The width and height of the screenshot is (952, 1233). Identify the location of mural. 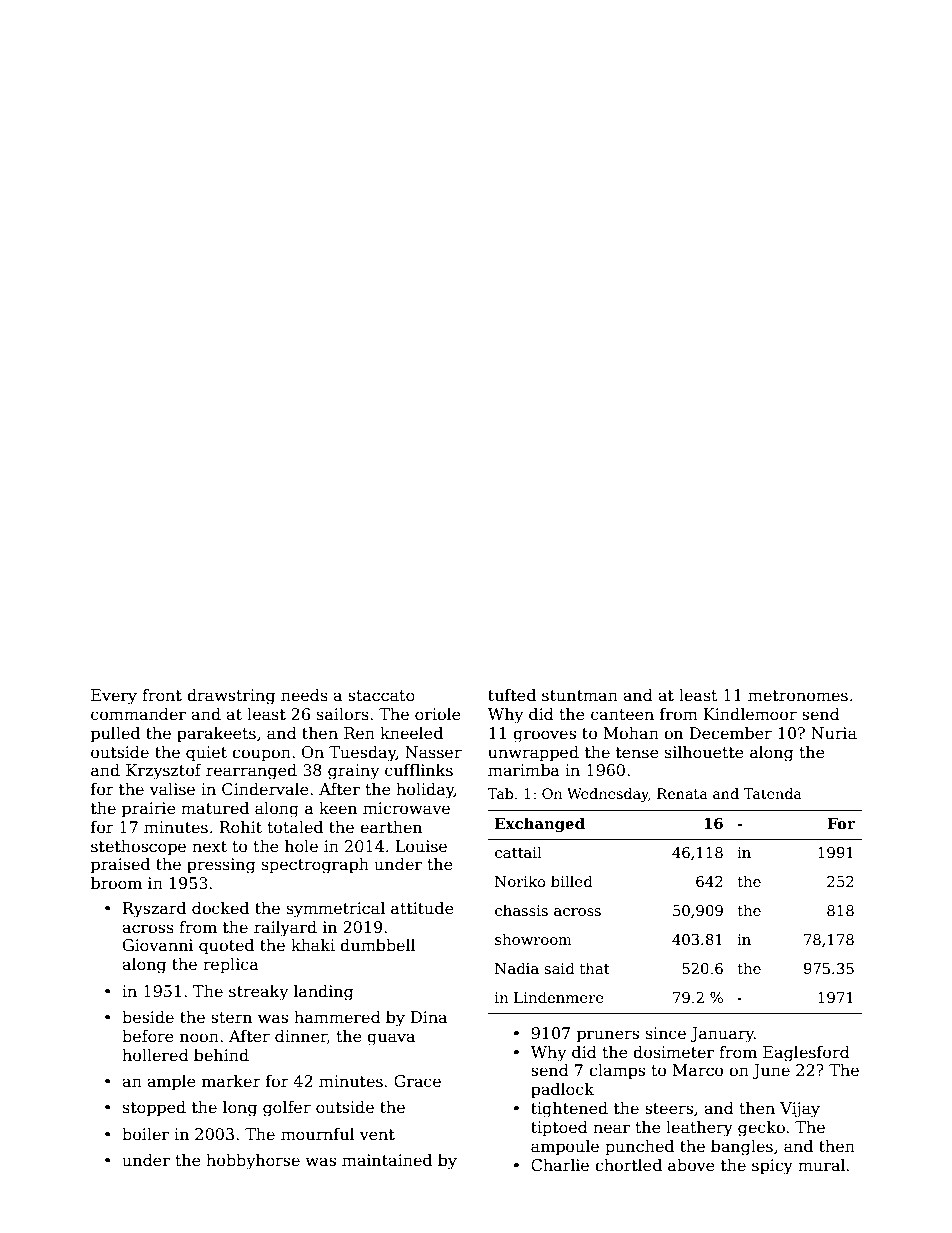
(821, 1164).
